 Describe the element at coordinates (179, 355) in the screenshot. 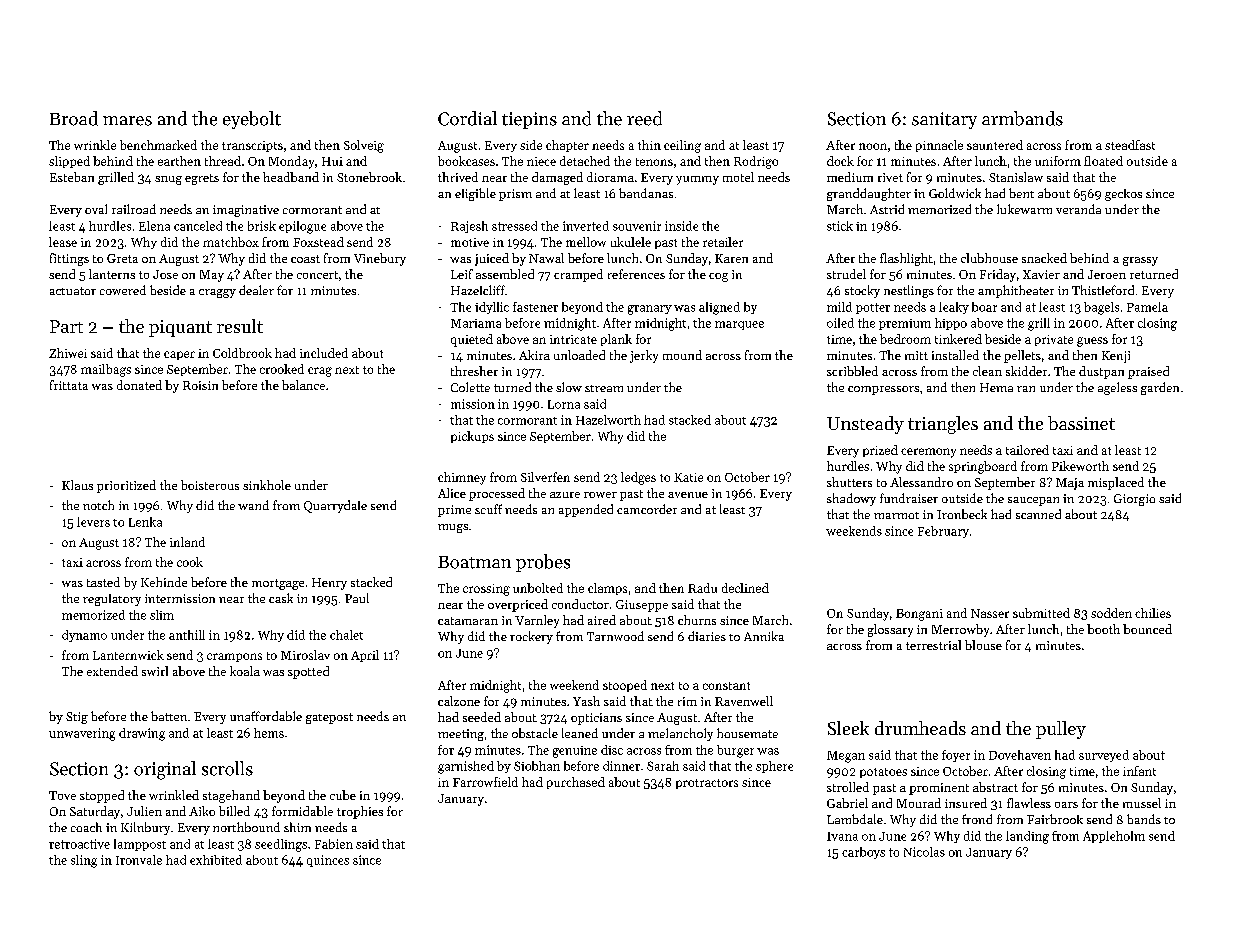

I see `caper` at that location.
